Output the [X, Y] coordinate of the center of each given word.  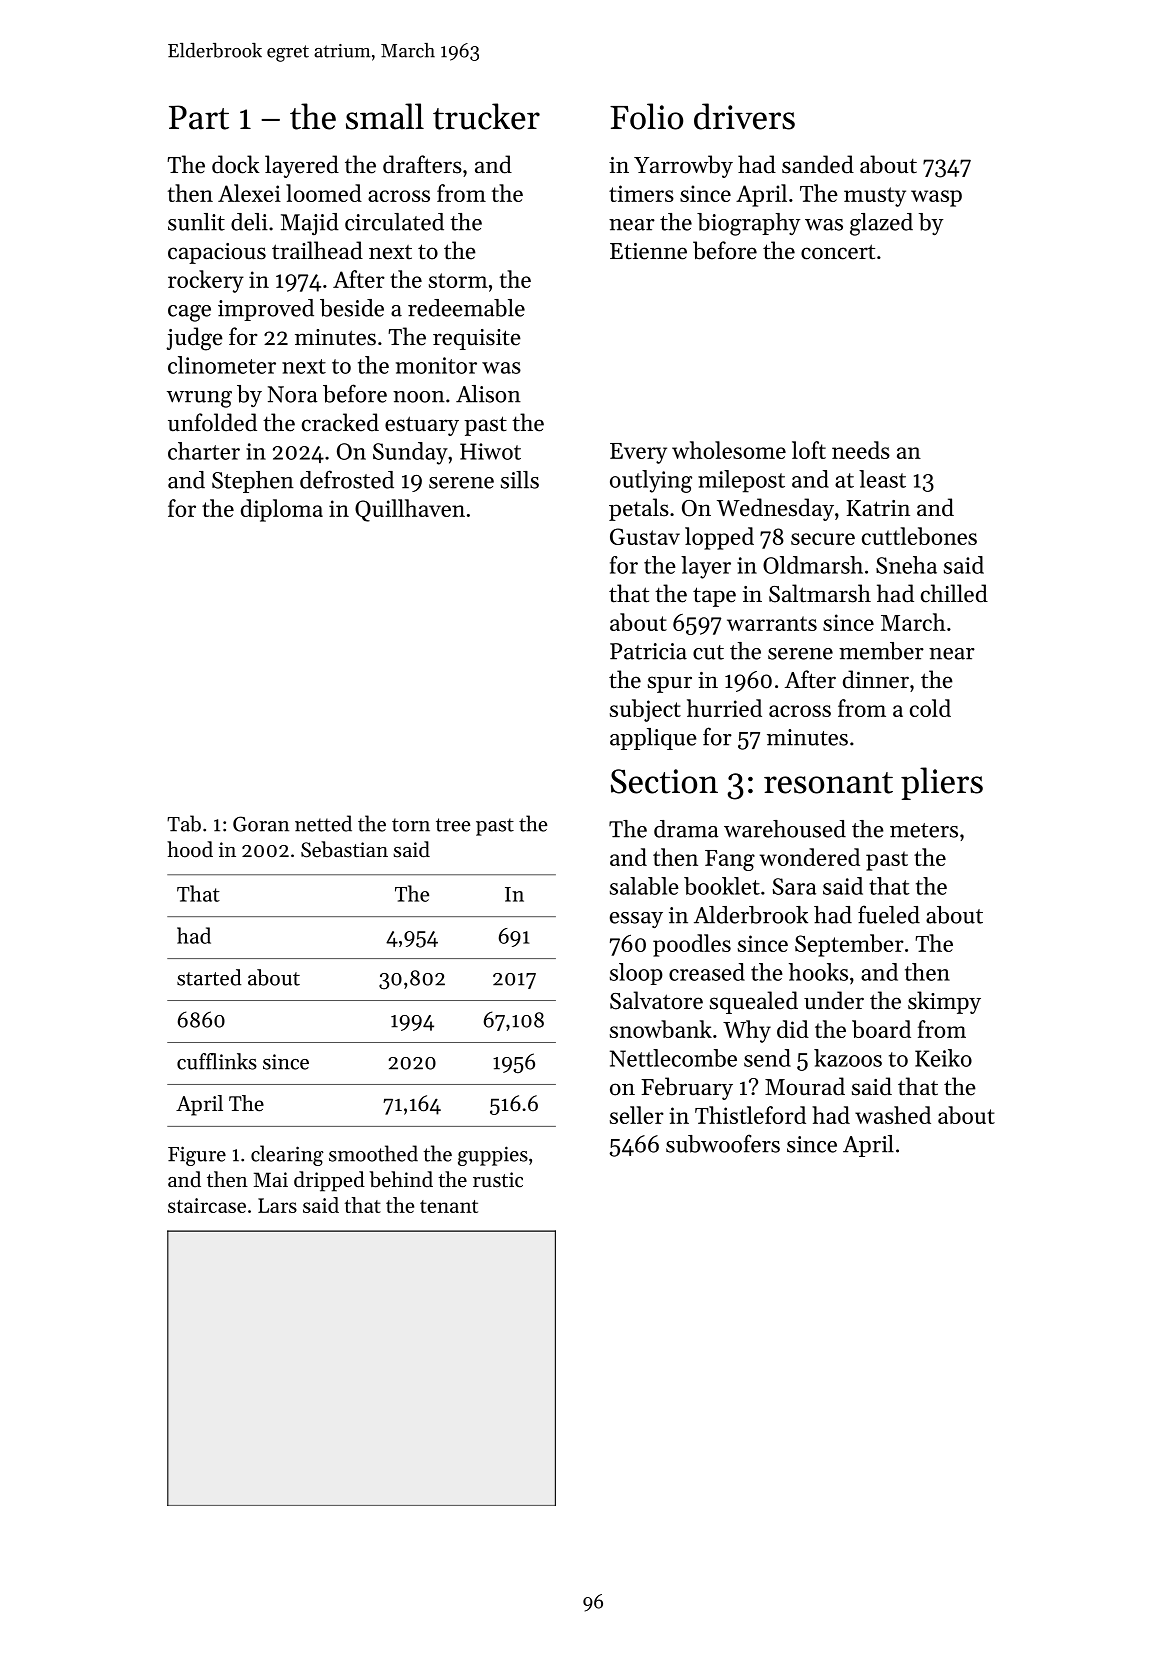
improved [266, 310]
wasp [936, 198]
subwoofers [723, 1143]
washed [893, 1115]
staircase [207, 1205]
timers [641, 193]
